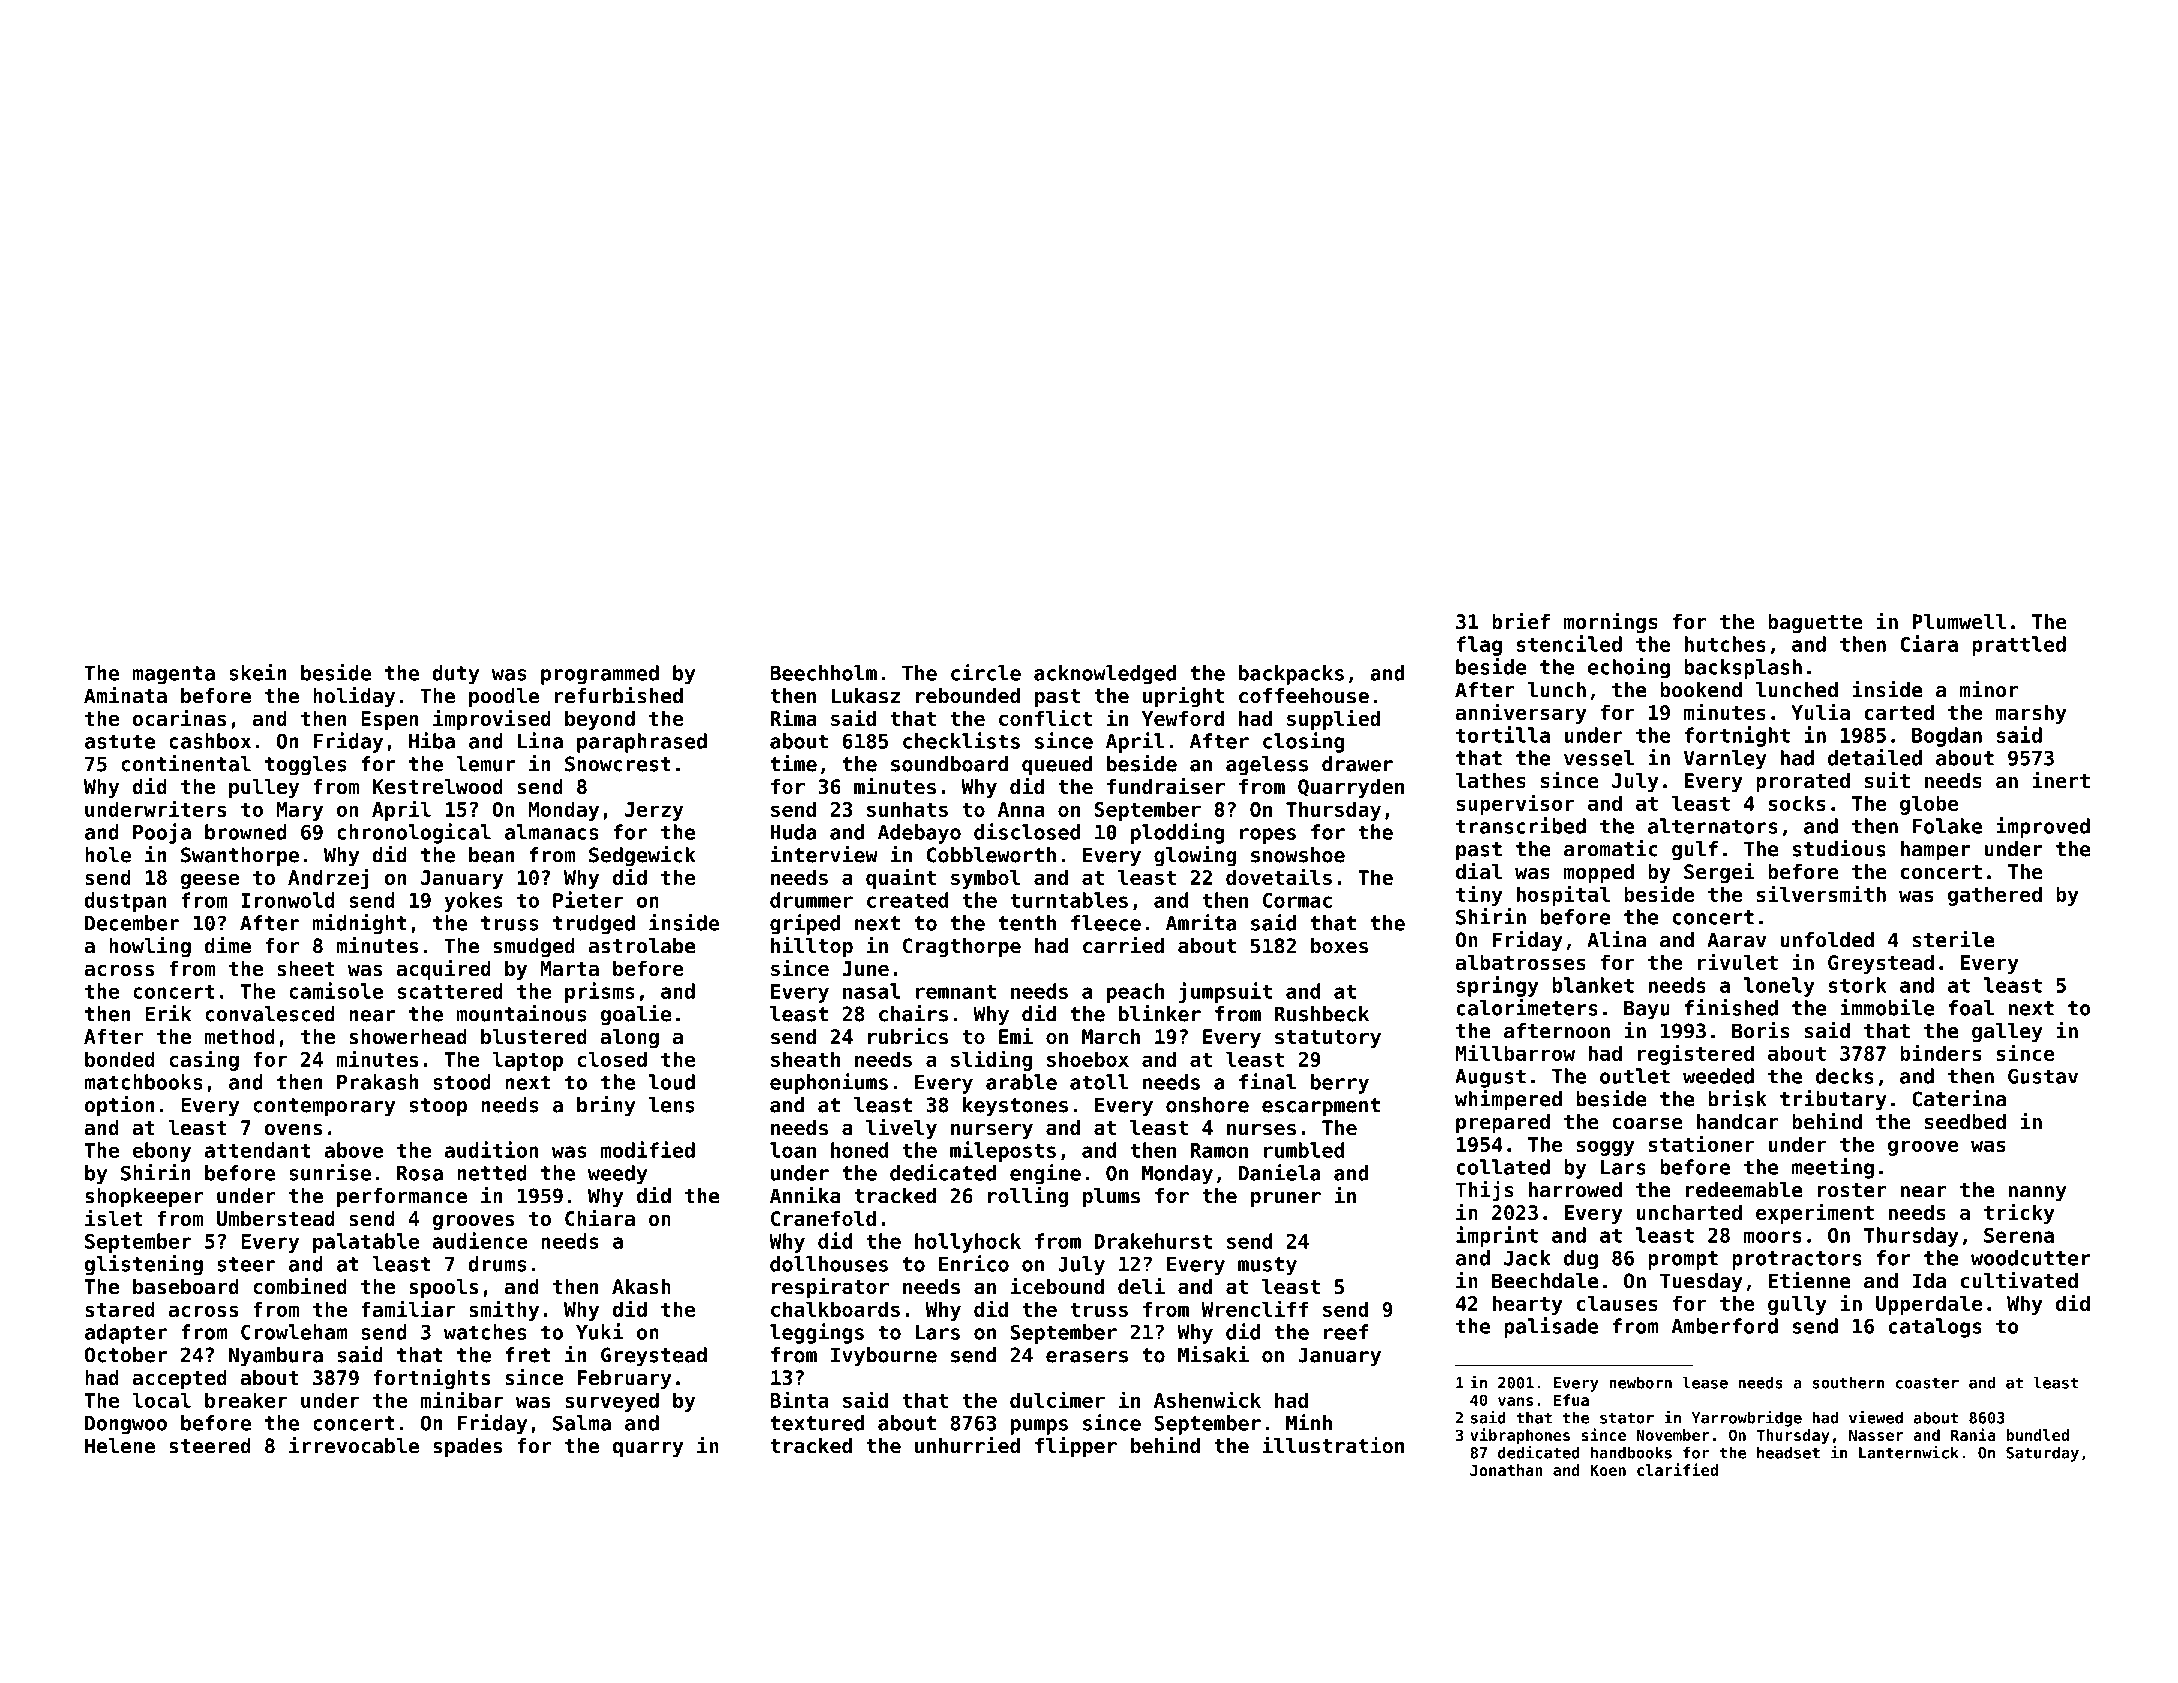 The width and height of the screenshot is (2178, 1683). What do you see at coordinates (1297, 900) in the screenshot?
I see `Cormac` at bounding box center [1297, 900].
